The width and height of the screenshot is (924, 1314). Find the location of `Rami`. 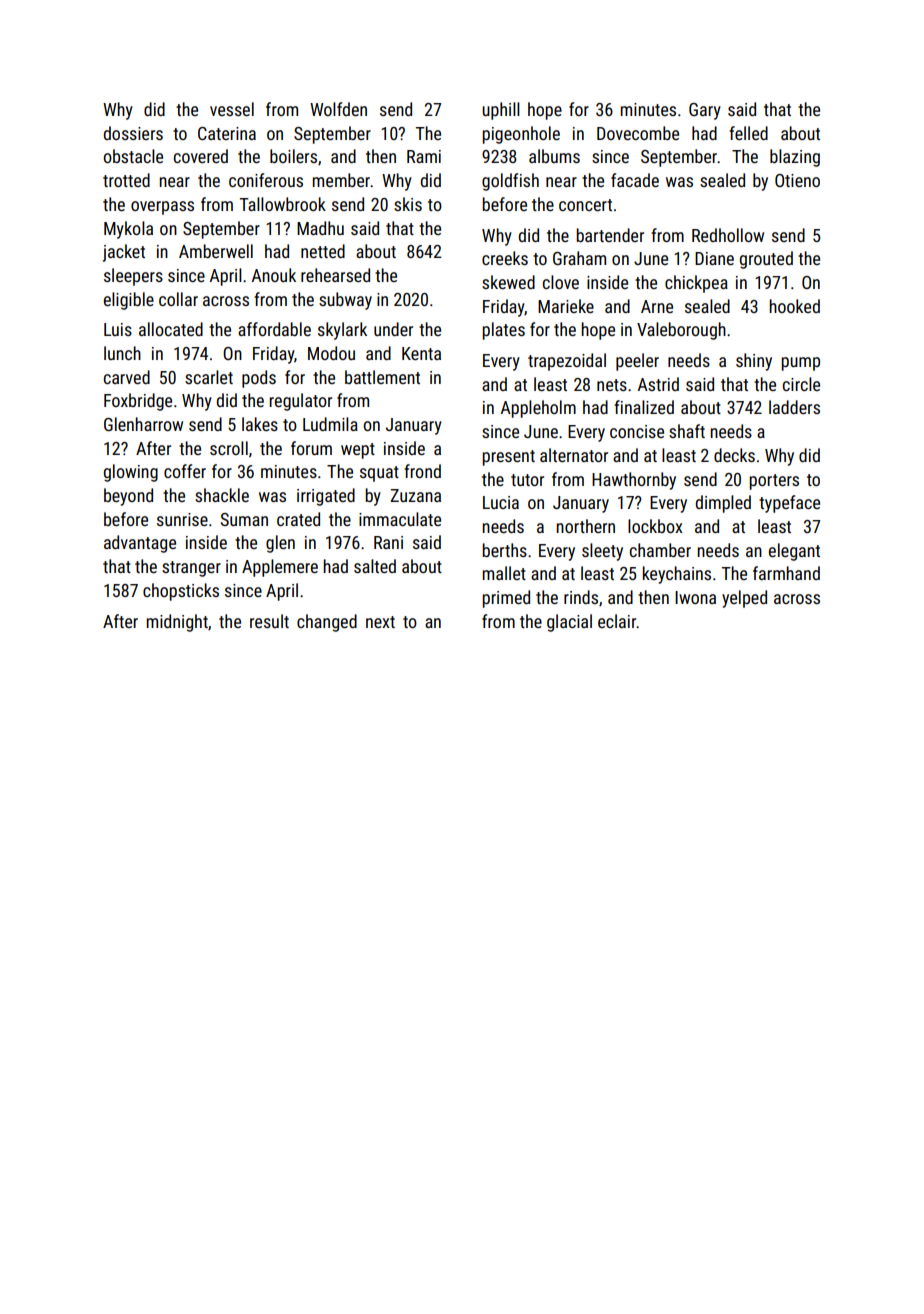

Rami is located at coordinates (424, 156).
